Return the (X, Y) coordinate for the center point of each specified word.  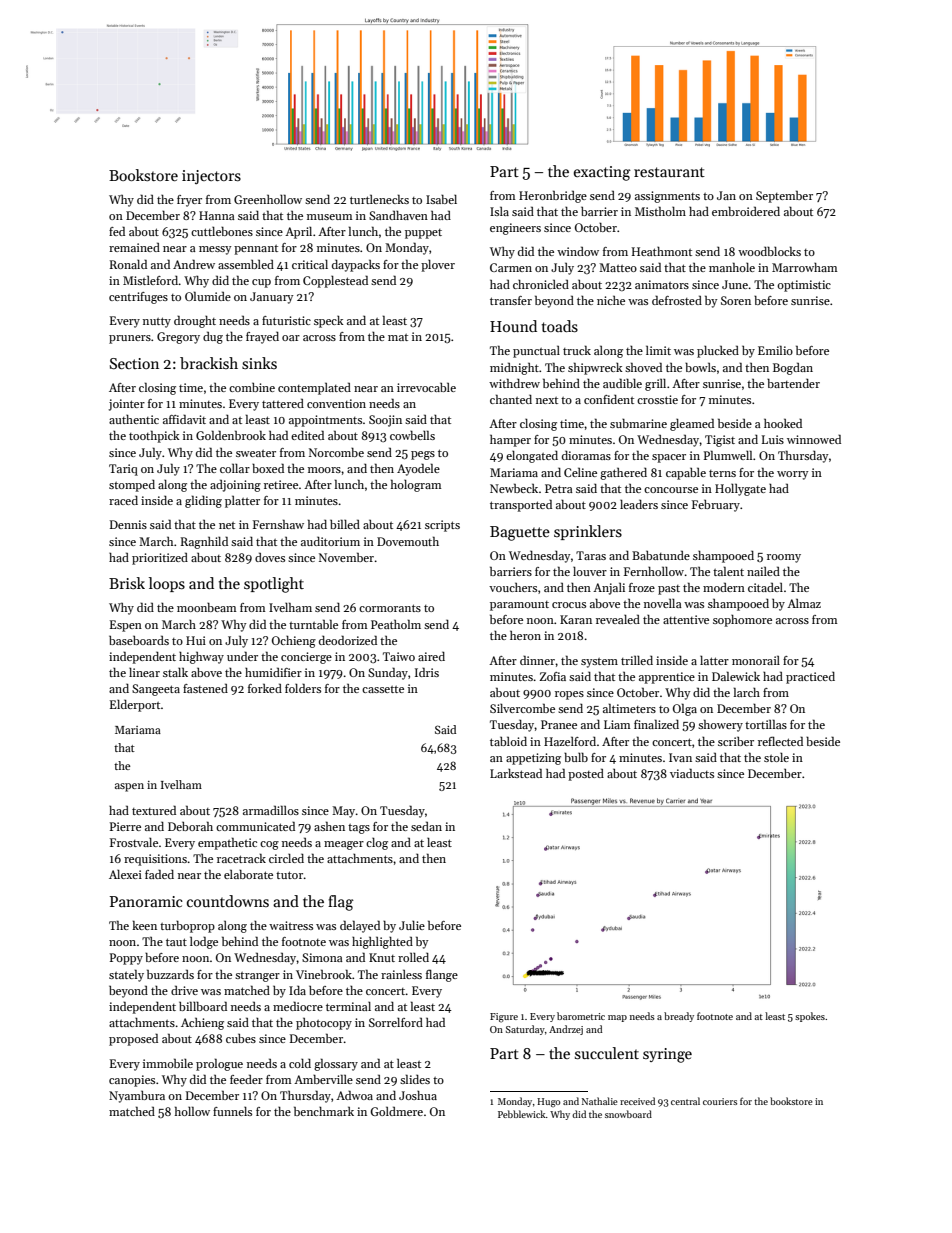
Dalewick (736, 676)
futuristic (286, 320)
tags (359, 829)
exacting (602, 173)
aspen (129, 787)
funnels (232, 1111)
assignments (667, 197)
